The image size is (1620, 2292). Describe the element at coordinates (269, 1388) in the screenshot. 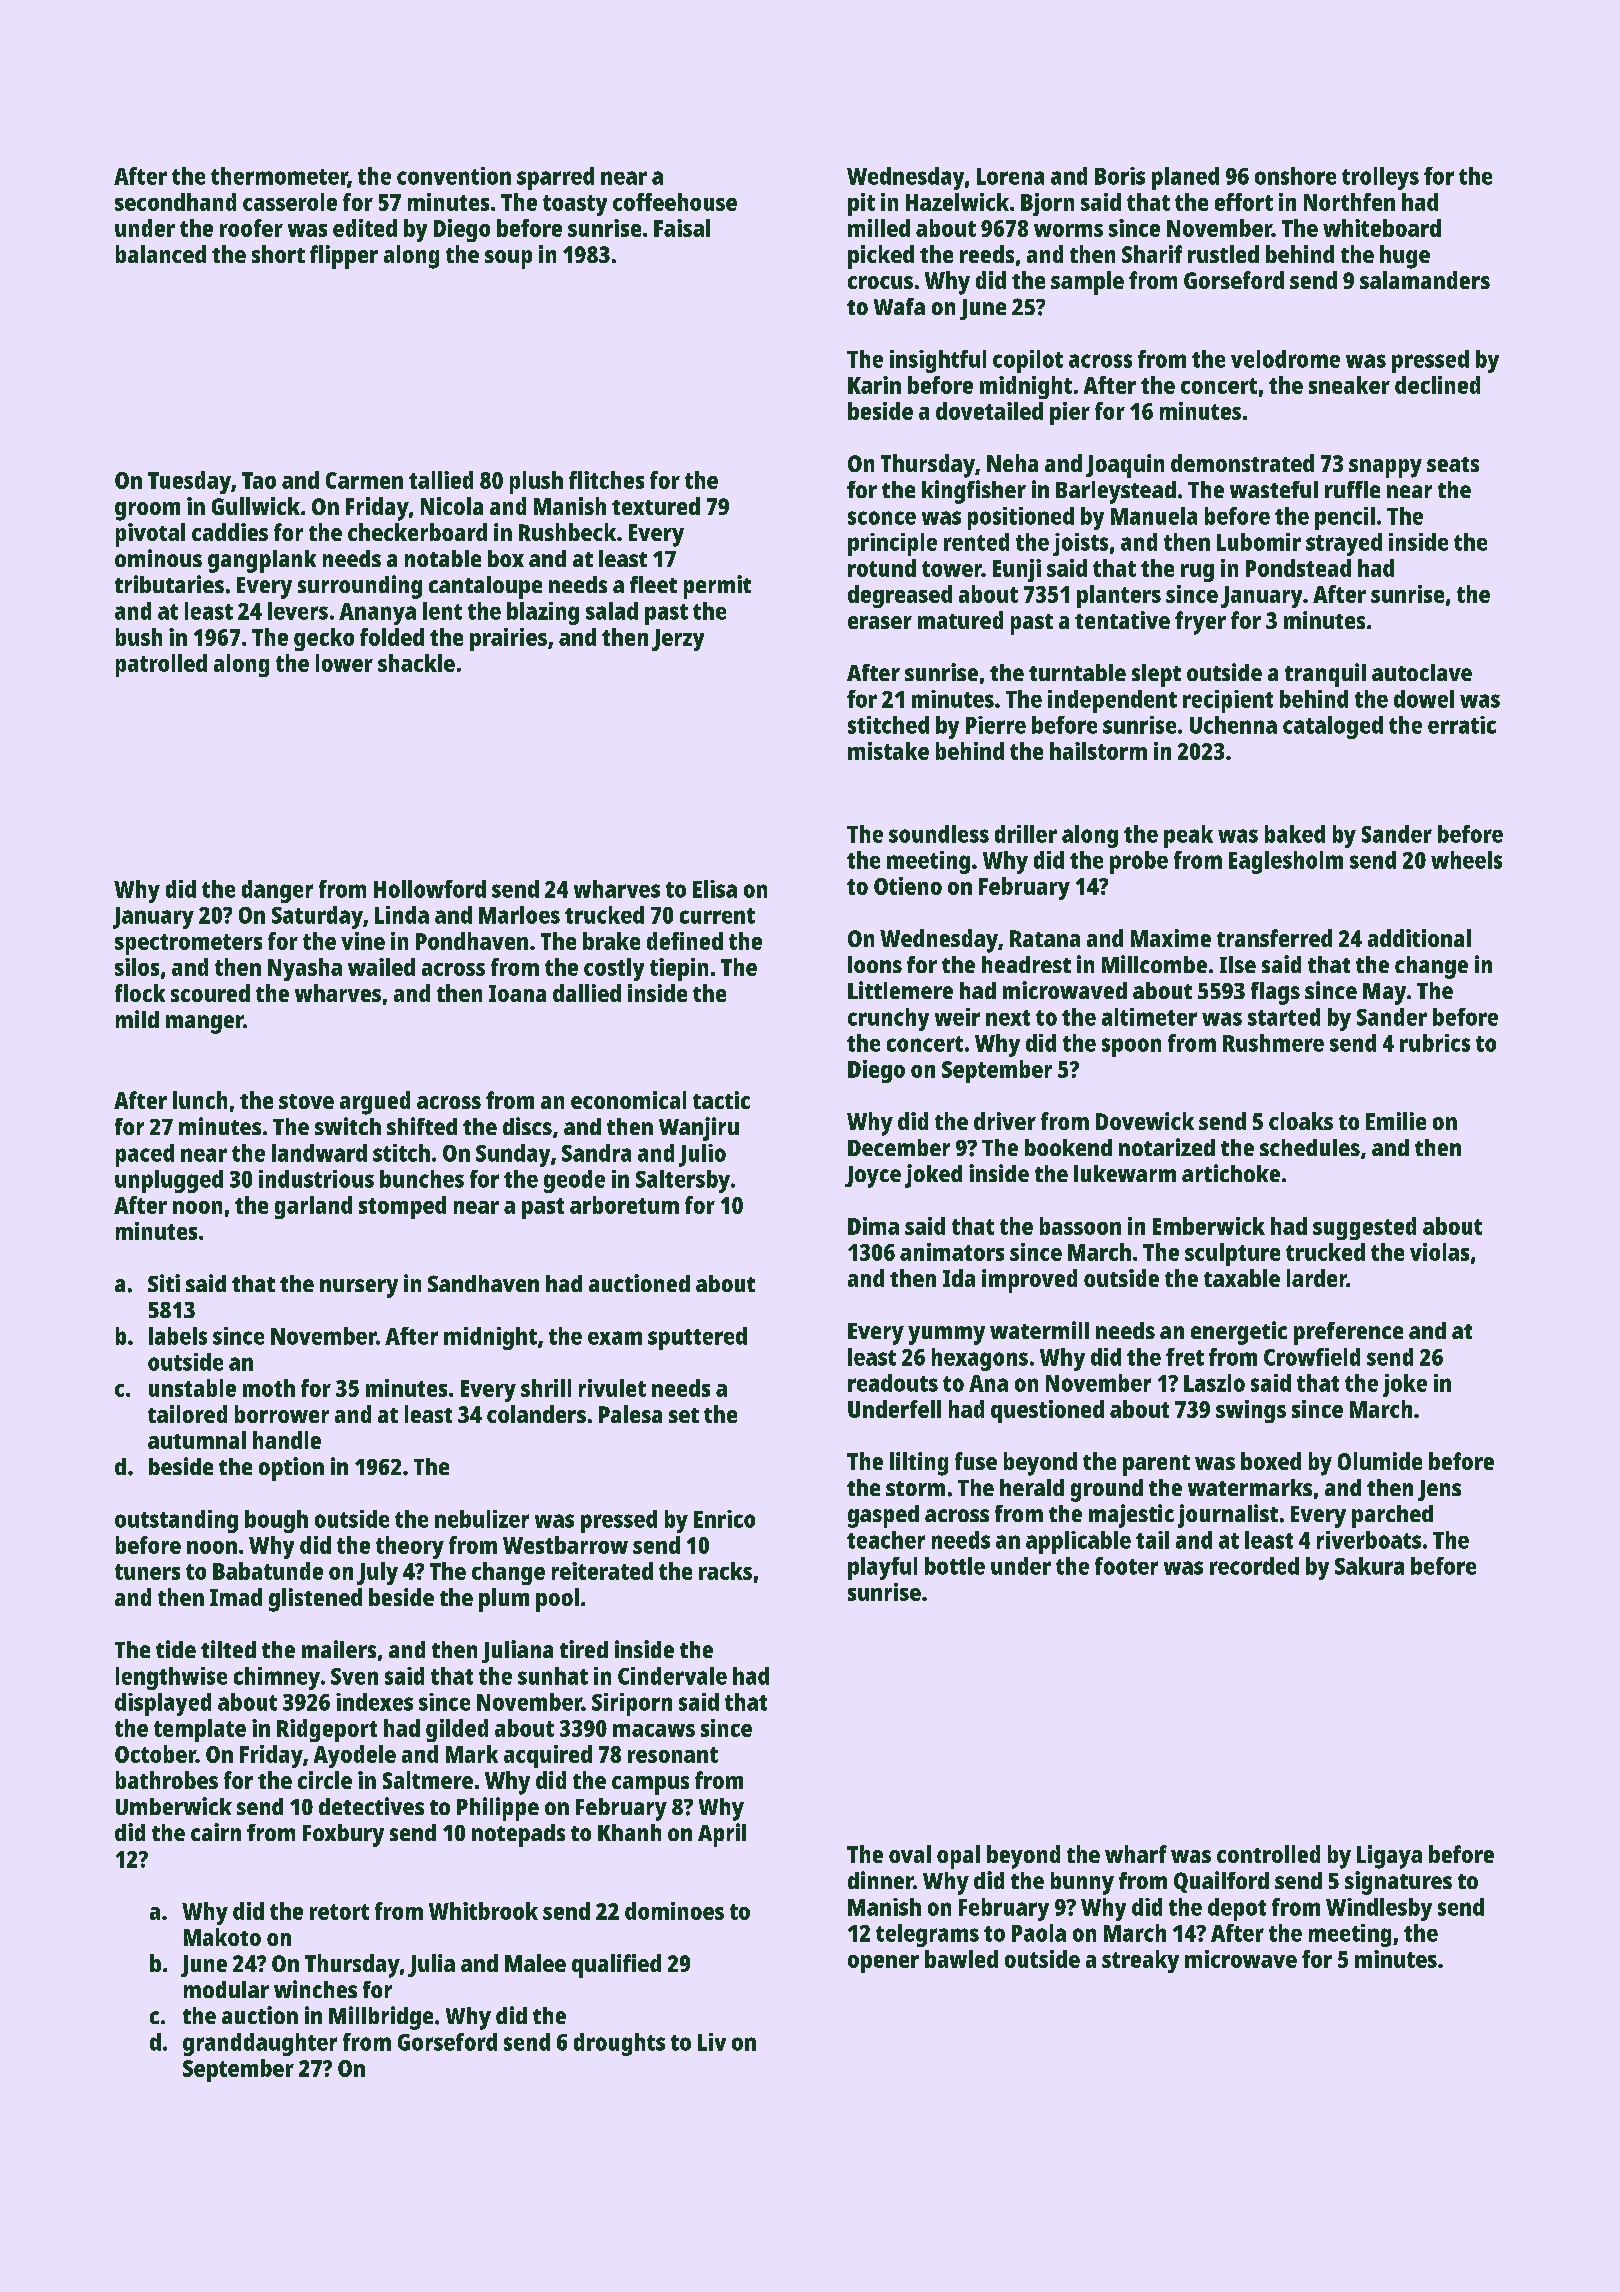

I see `moth` at that location.
